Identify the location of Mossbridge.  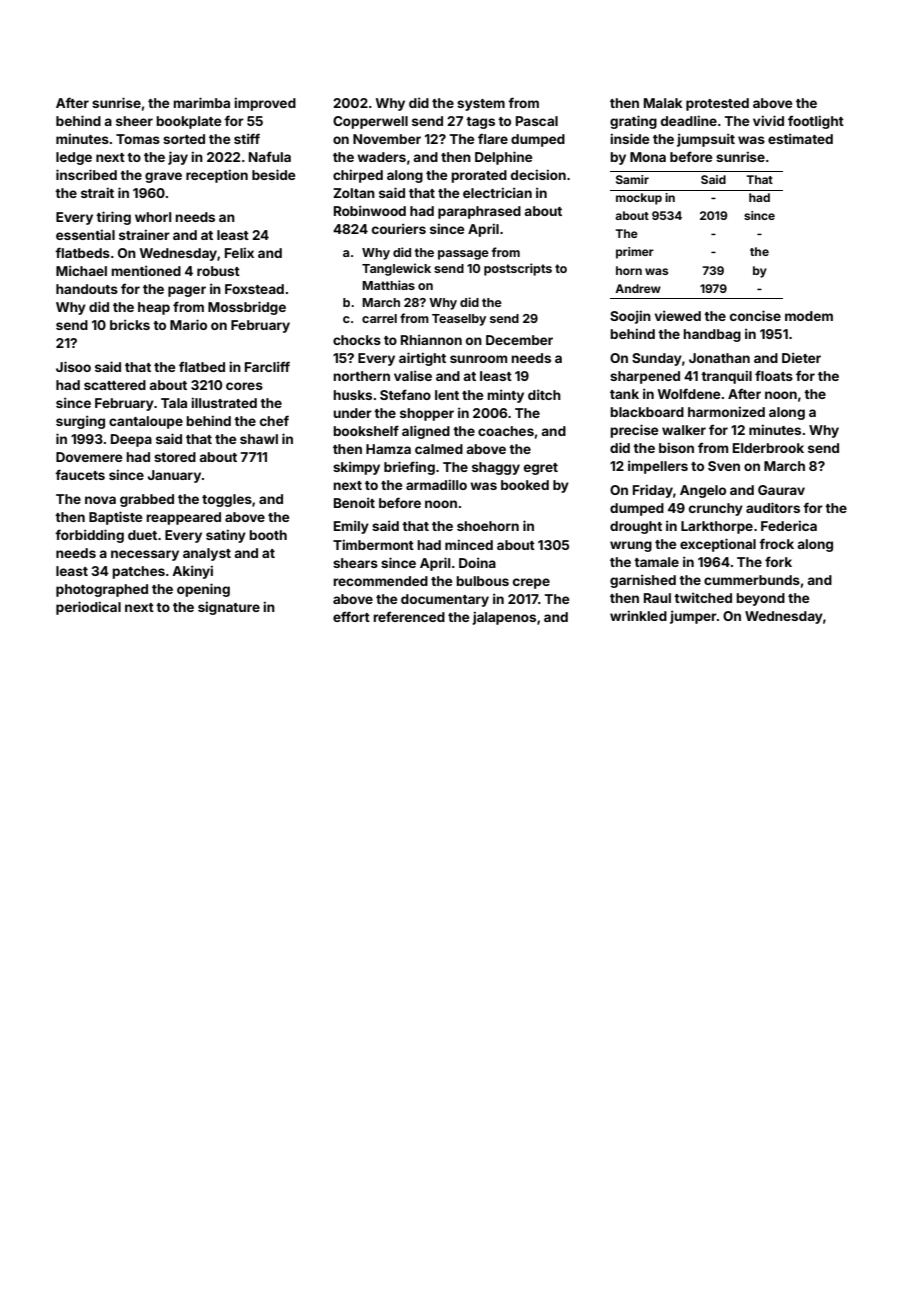
(247, 308).
